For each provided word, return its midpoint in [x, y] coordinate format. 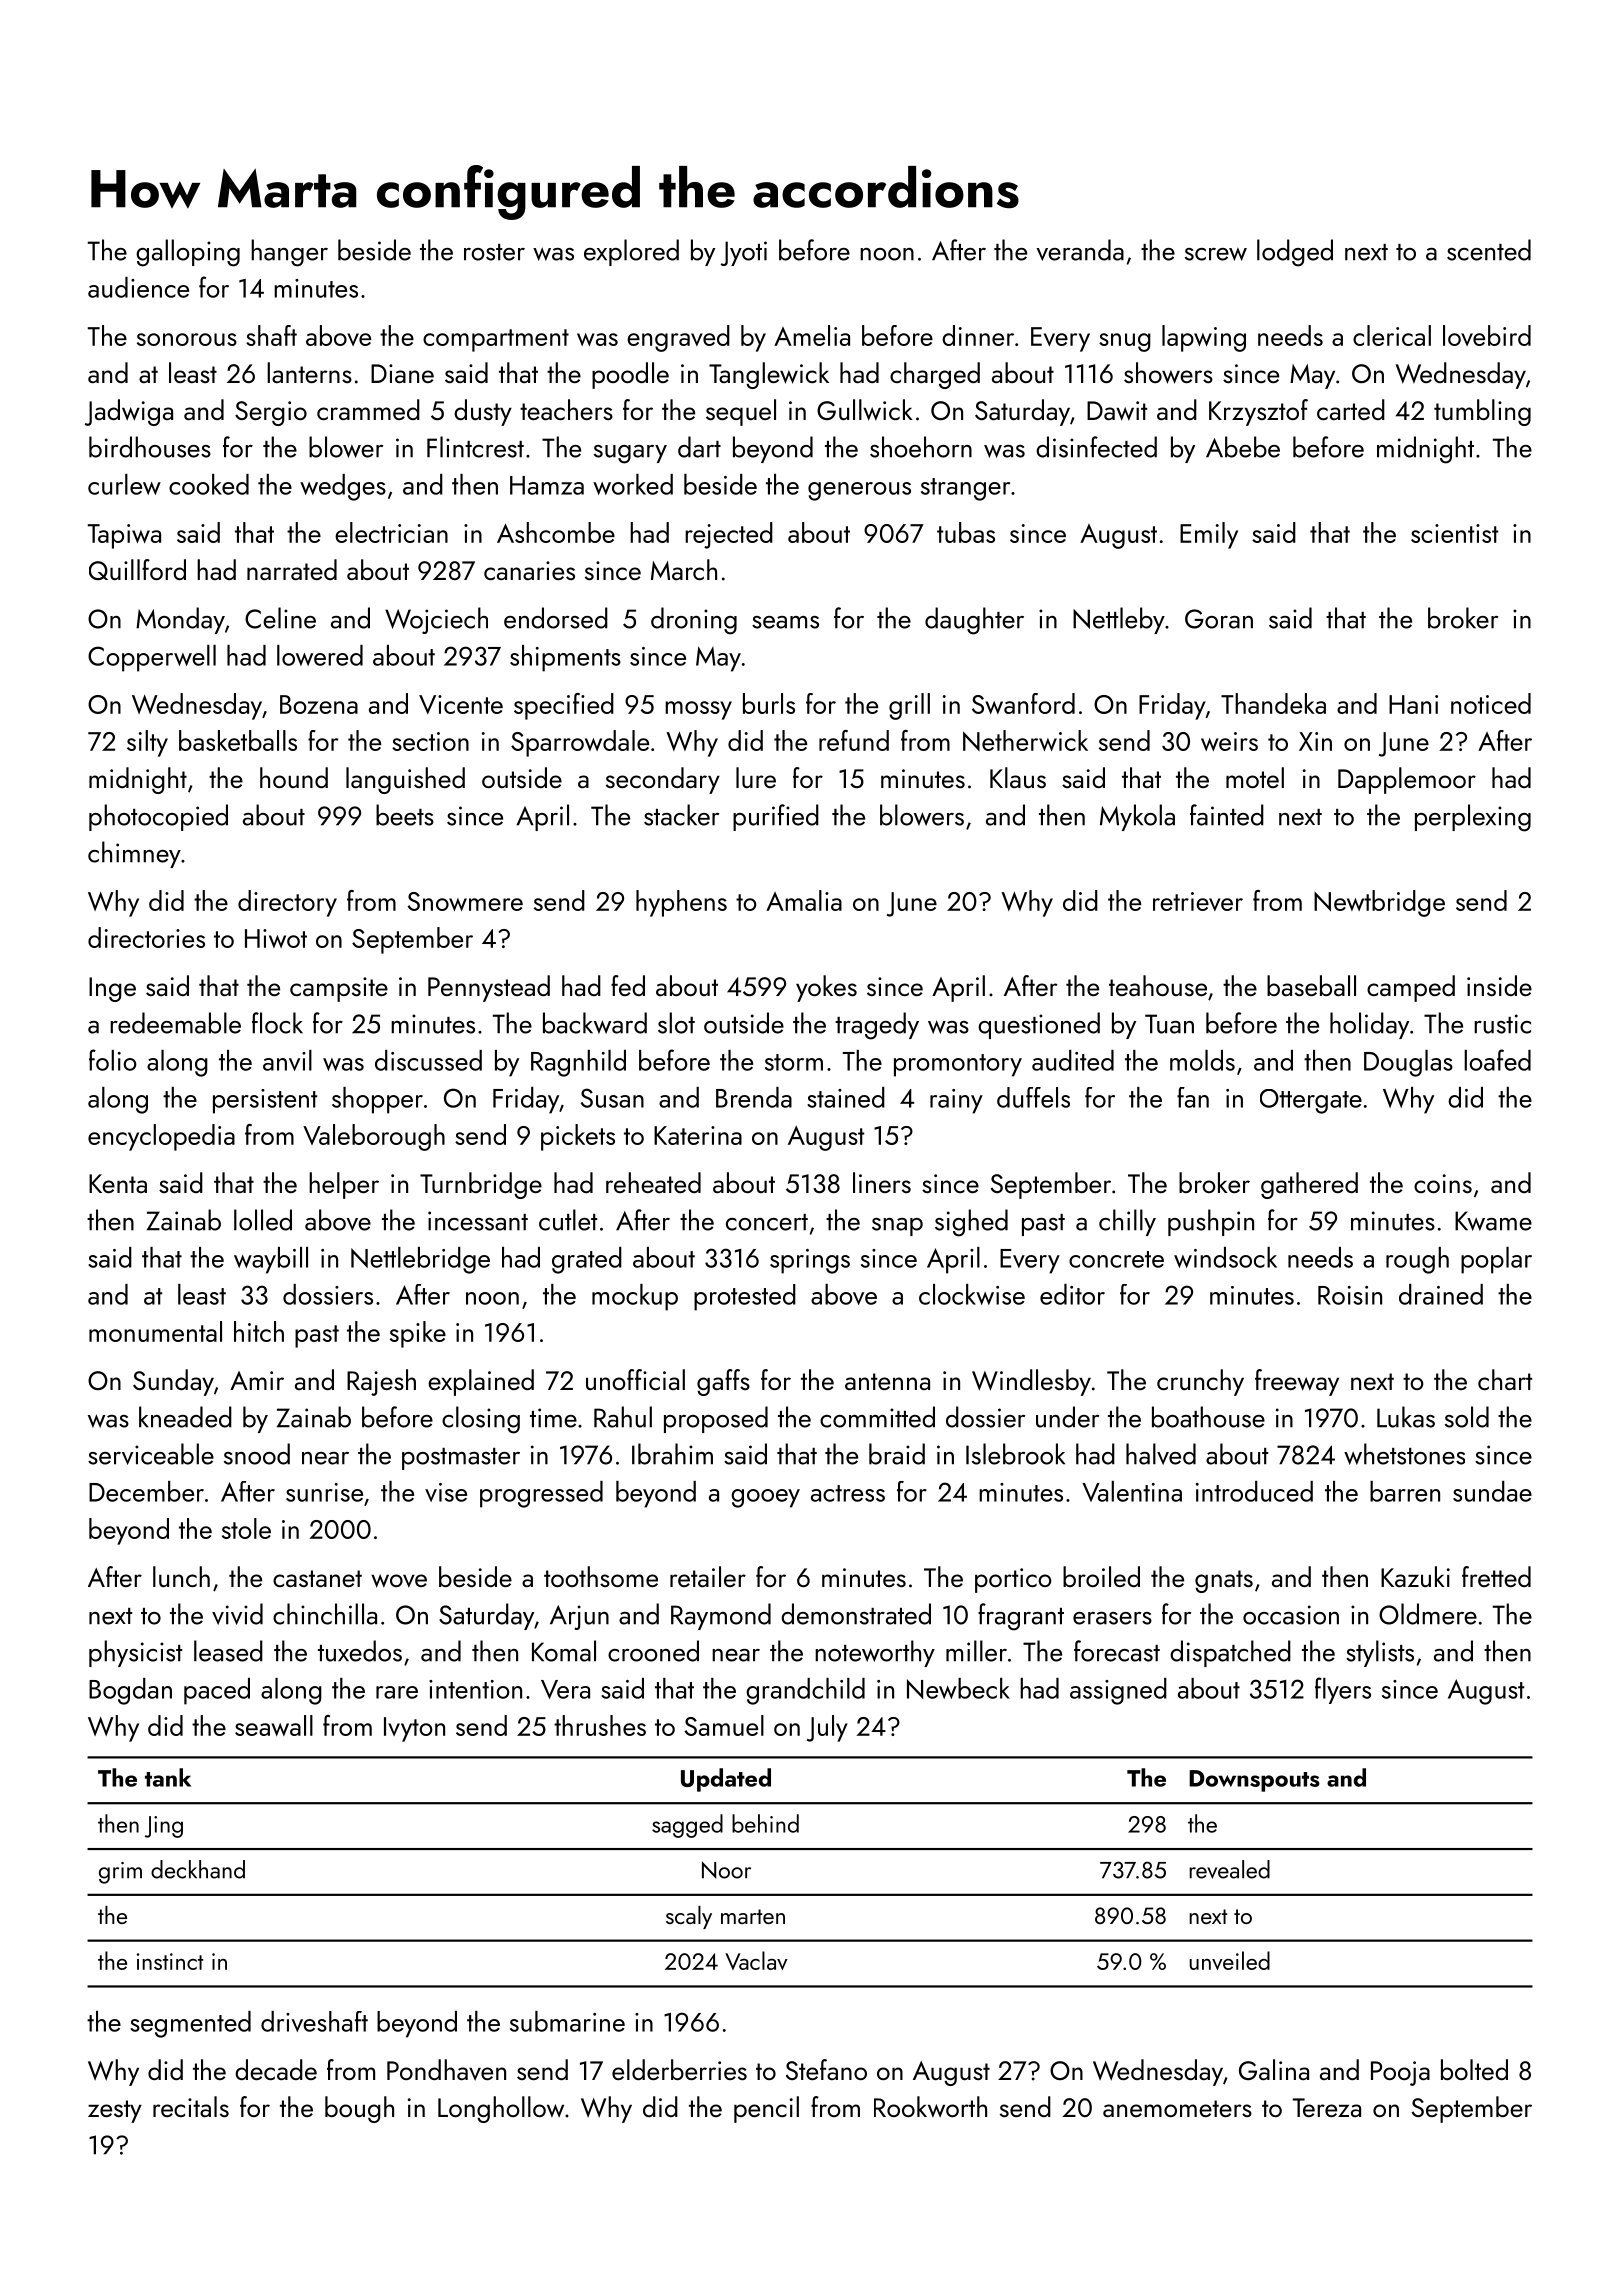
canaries [529, 570]
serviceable [151, 1454]
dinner [978, 335]
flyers [1343, 1690]
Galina [1274, 2069]
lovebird [1487, 335]
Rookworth [930, 2107]
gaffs [723, 1382]
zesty [115, 2111]
